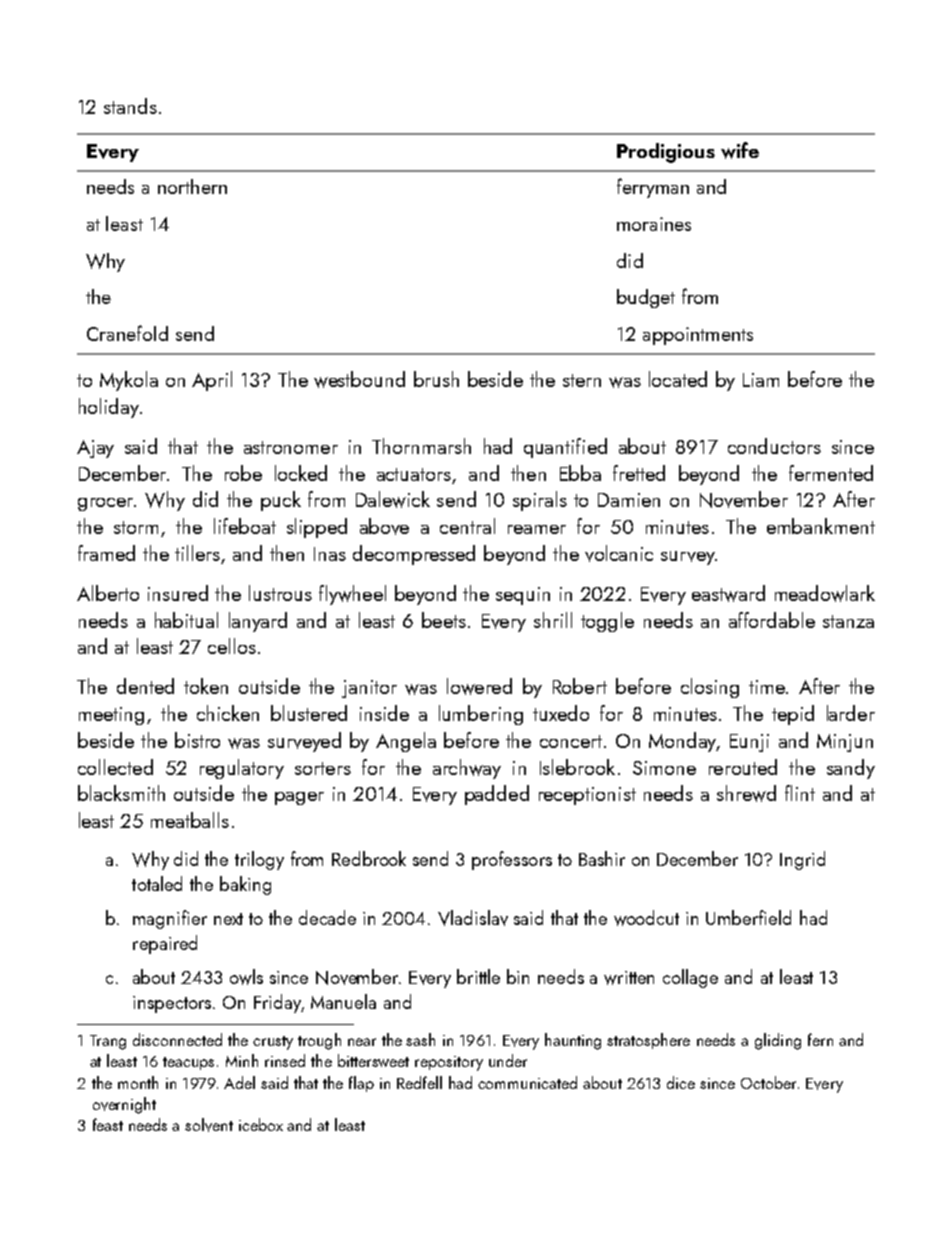 This image has width=952, height=1233. What do you see at coordinates (127, 333) in the image?
I see `Cranefold` at bounding box center [127, 333].
